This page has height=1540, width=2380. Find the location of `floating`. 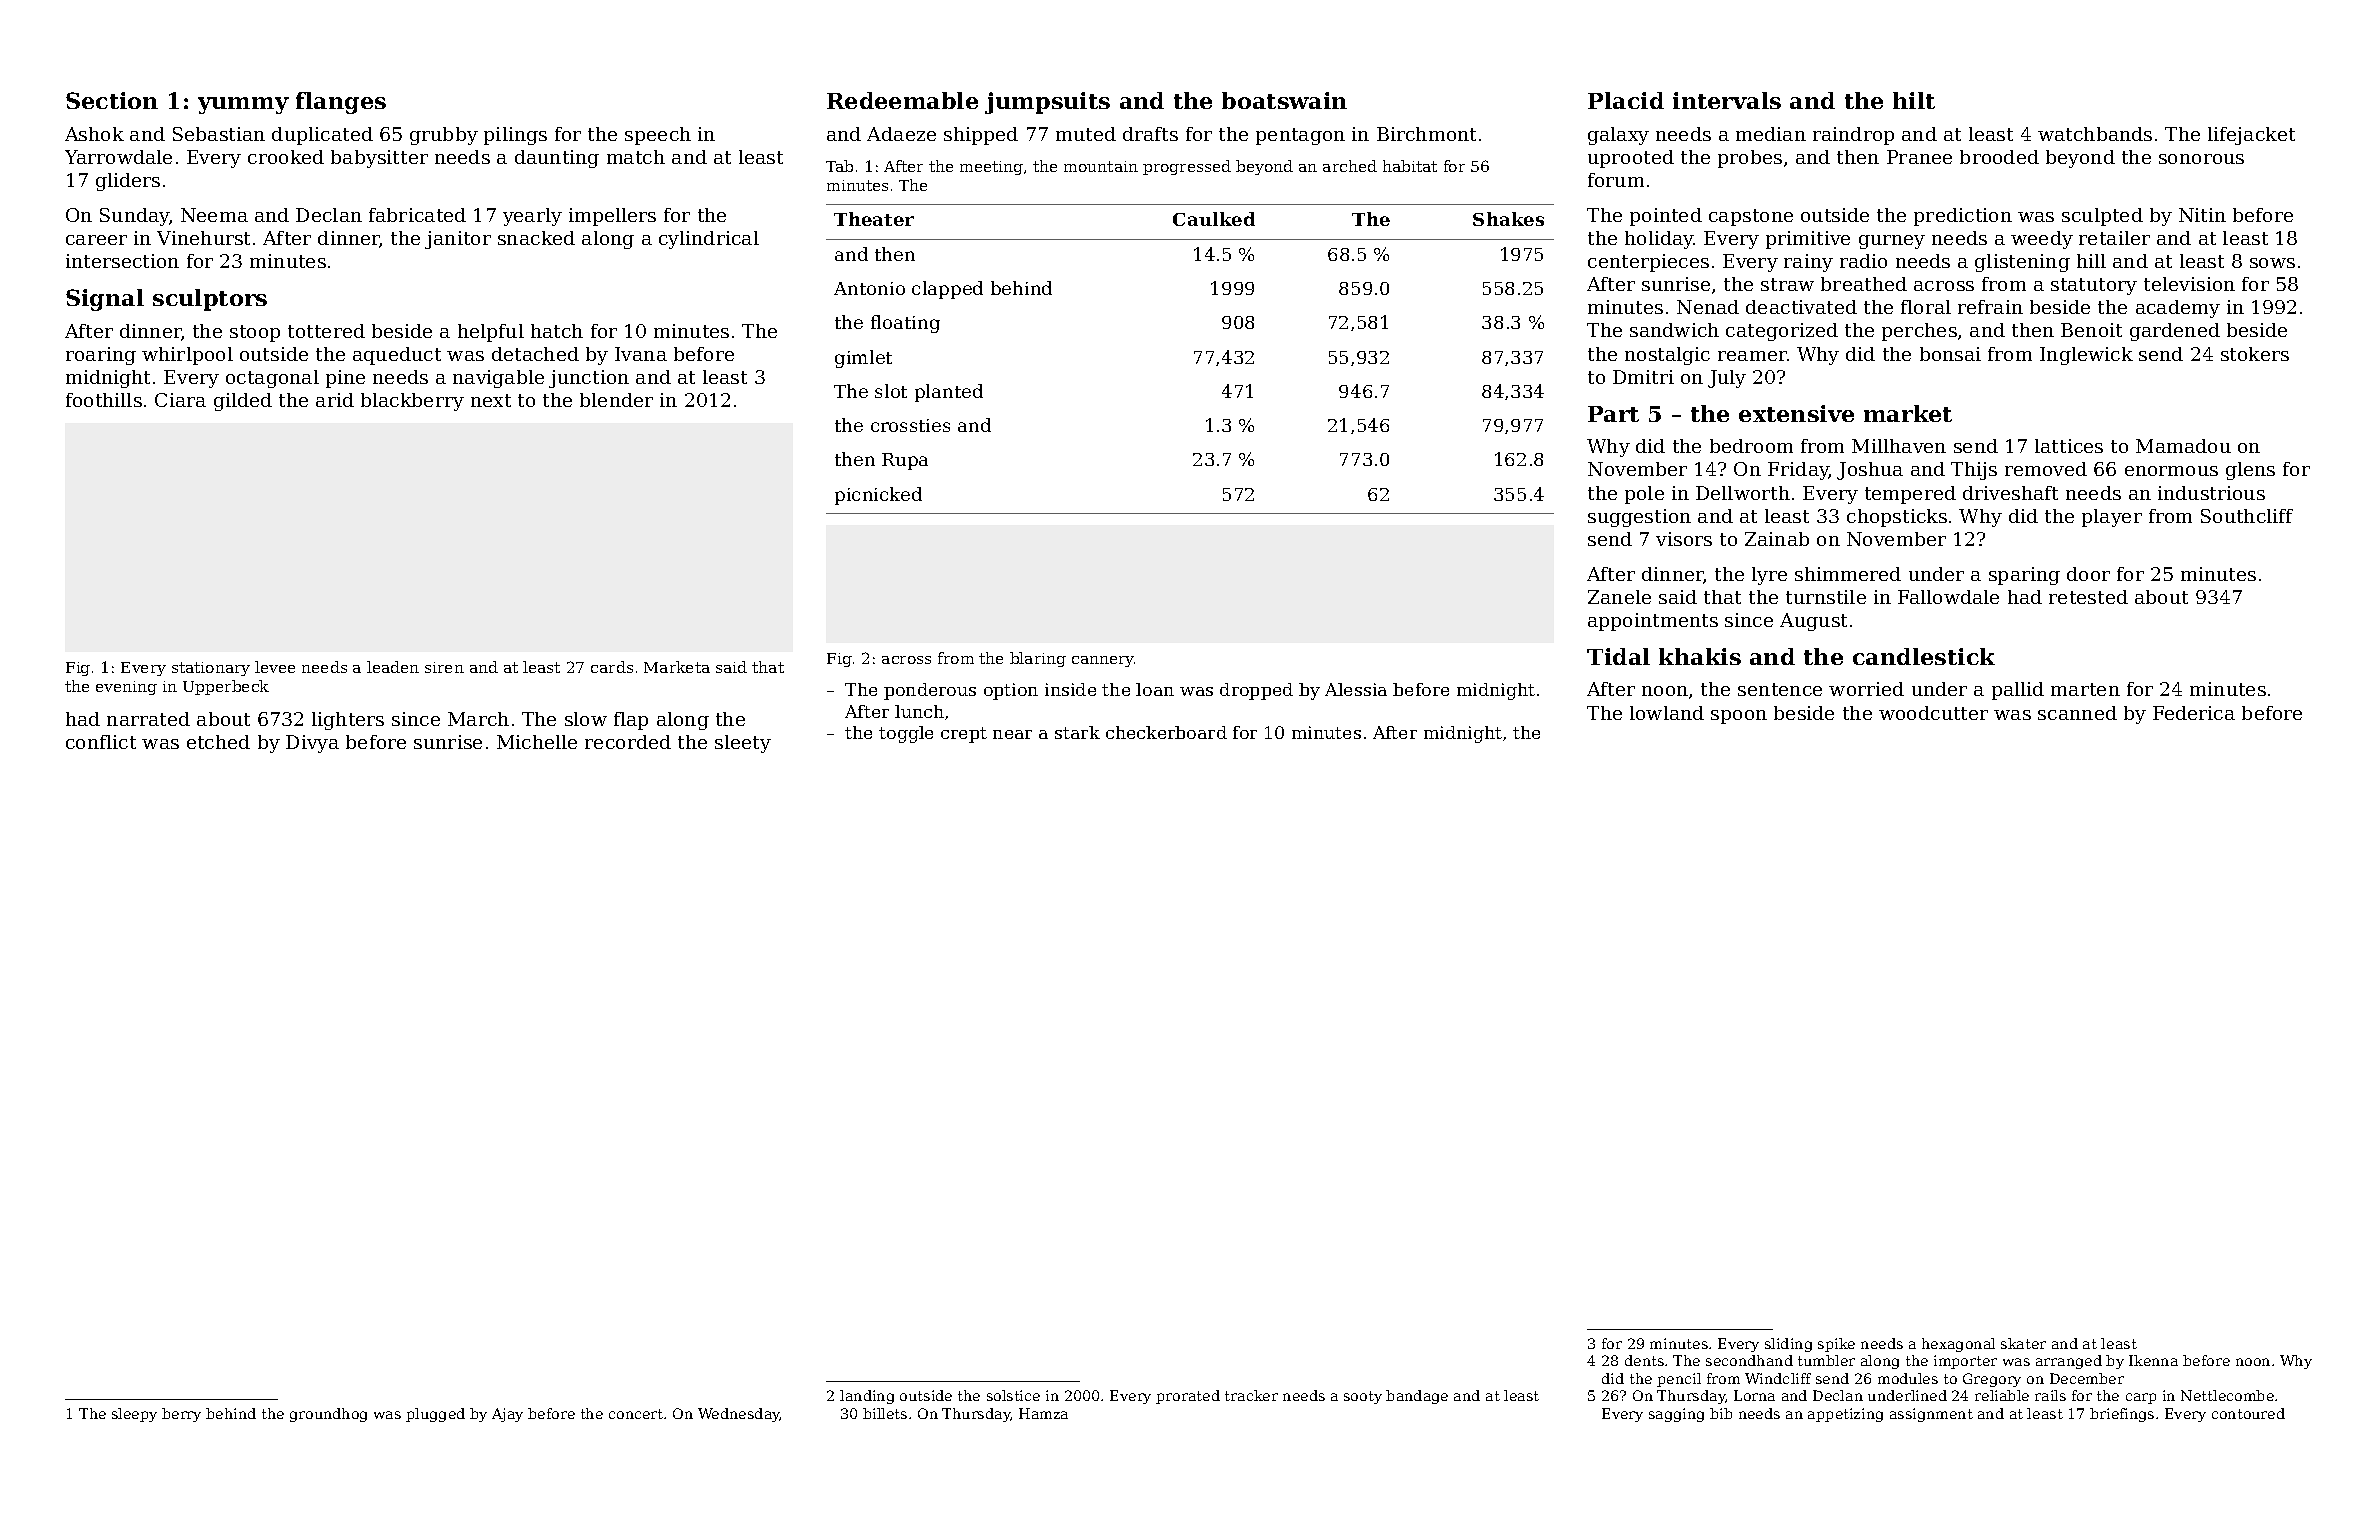

floating is located at coordinates (905, 324).
